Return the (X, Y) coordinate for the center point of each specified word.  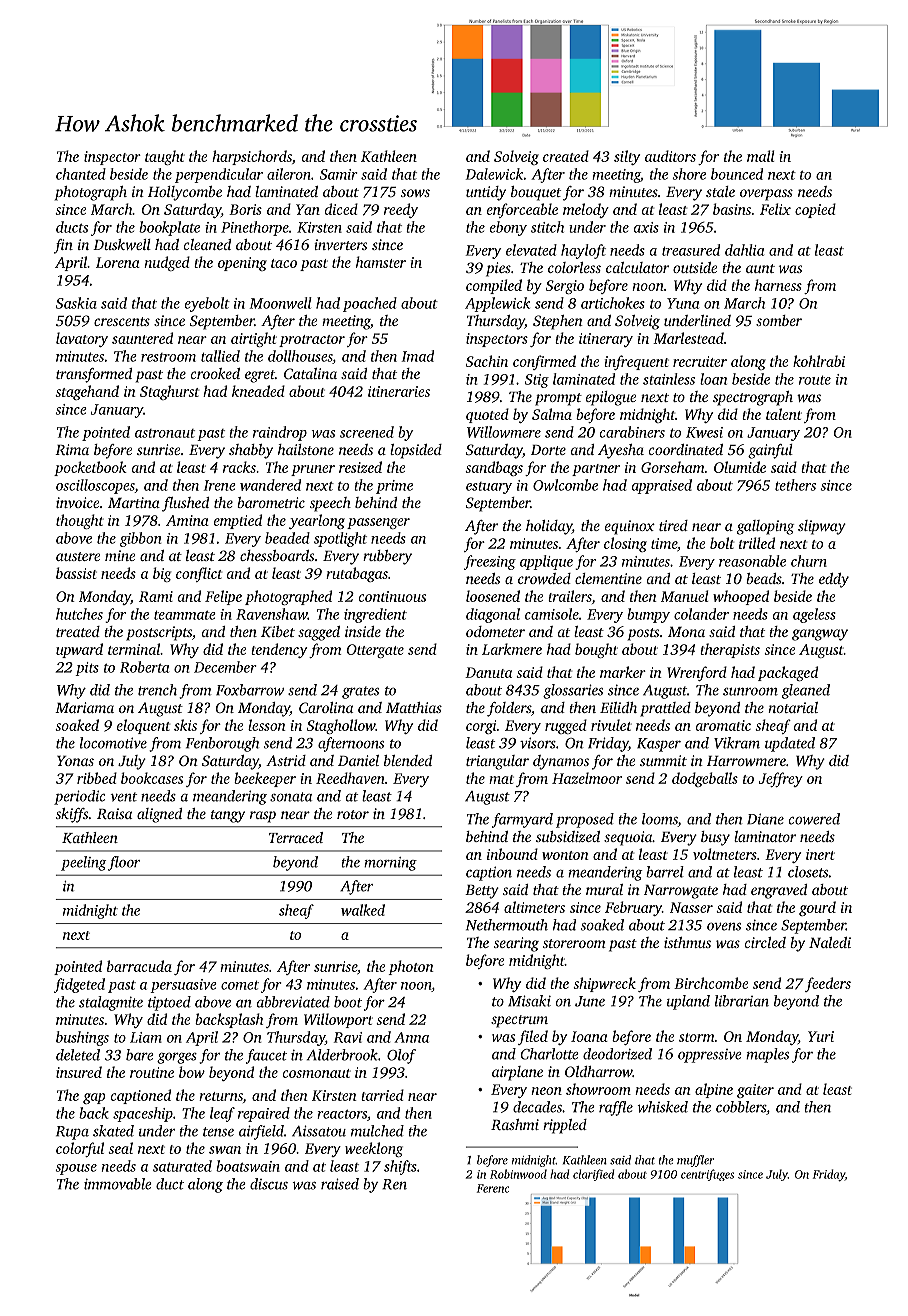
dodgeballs (705, 779)
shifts (400, 1167)
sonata (291, 797)
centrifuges (707, 1175)
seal (120, 1148)
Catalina (310, 373)
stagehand (87, 392)
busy (715, 838)
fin (63, 246)
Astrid (286, 760)
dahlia (744, 250)
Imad (418, 356)
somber (779, 320)
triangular (497, 762)
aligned (159, 815)
